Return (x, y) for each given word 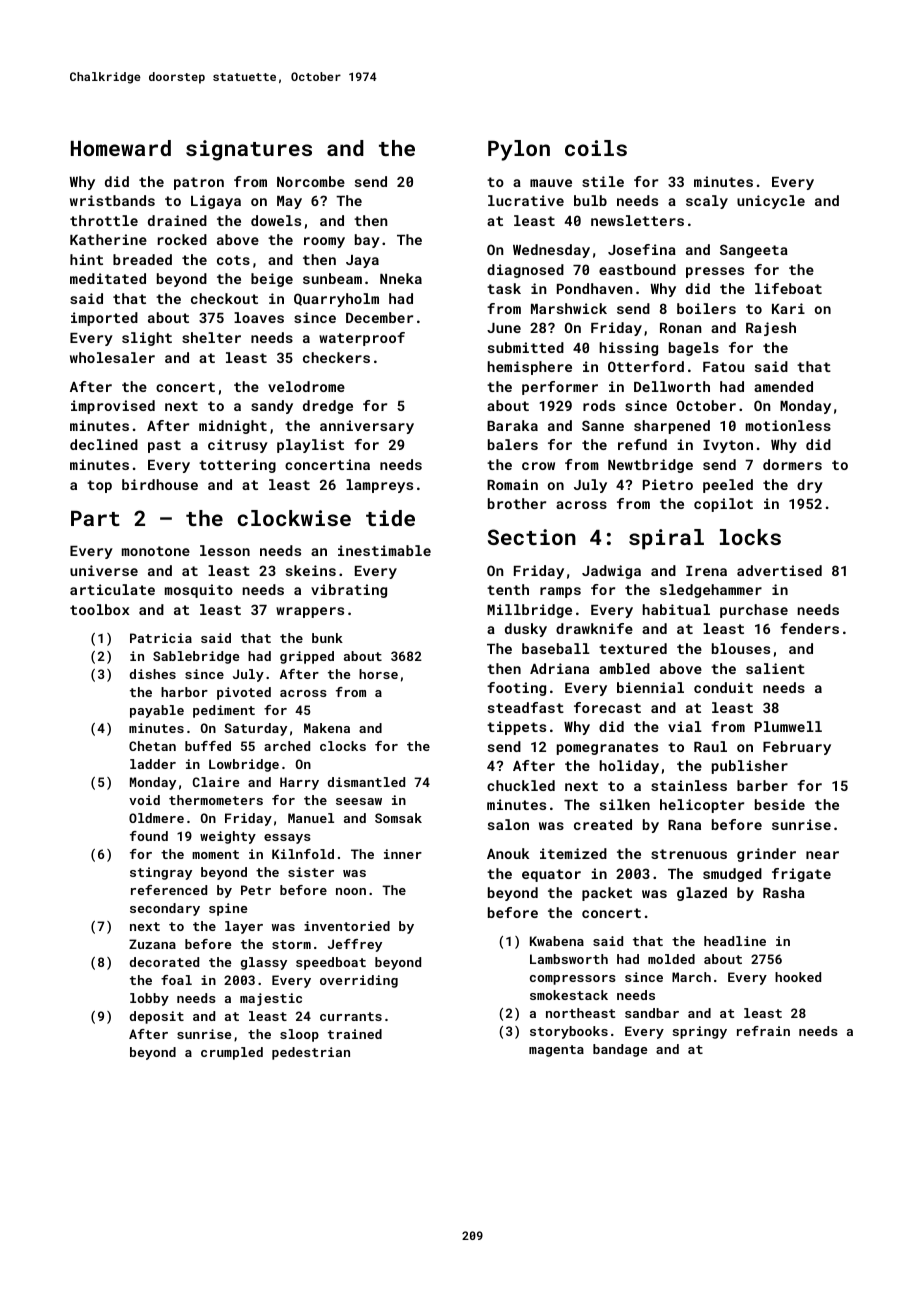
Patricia (161, 638)
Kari (788, 308)
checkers (336, 357)
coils (596, 148)
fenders (809, 628)
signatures (249, 150)
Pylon (519, 150)
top (99, 486)
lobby (149, 999)
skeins (311, 570)
